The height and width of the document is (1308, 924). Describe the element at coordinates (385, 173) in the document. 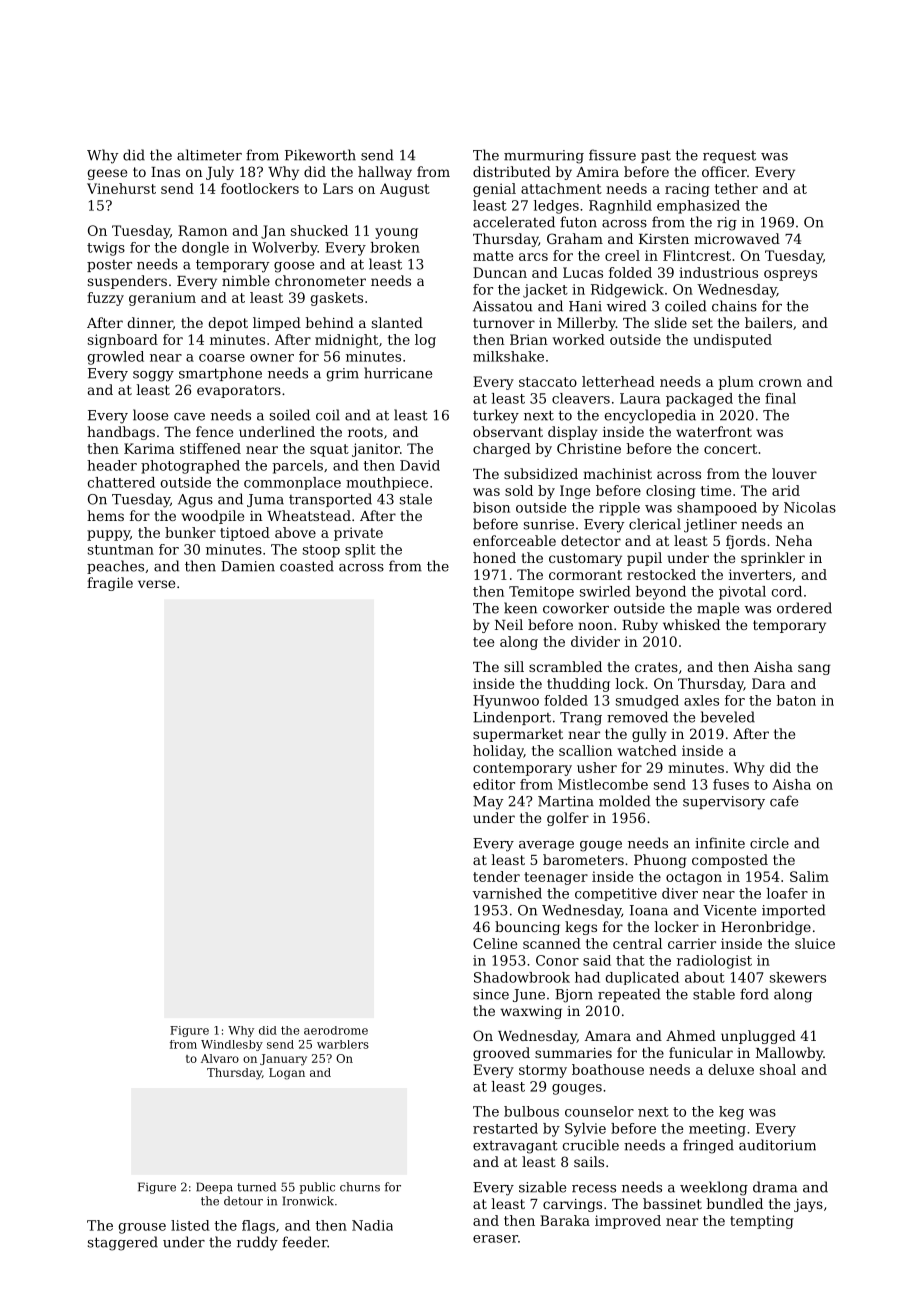

I see `hallway` at that location.
